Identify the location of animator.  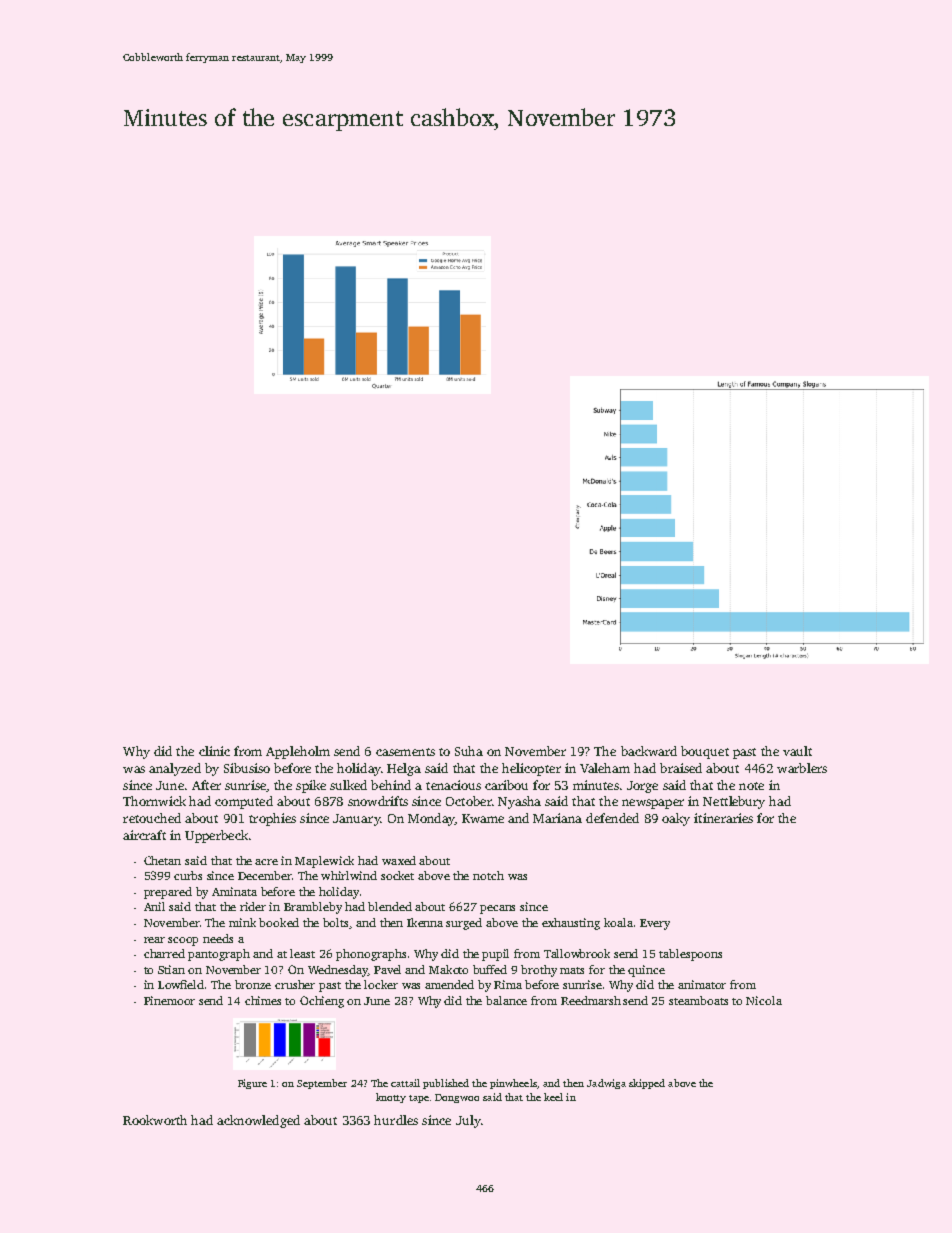
(702, 984).
